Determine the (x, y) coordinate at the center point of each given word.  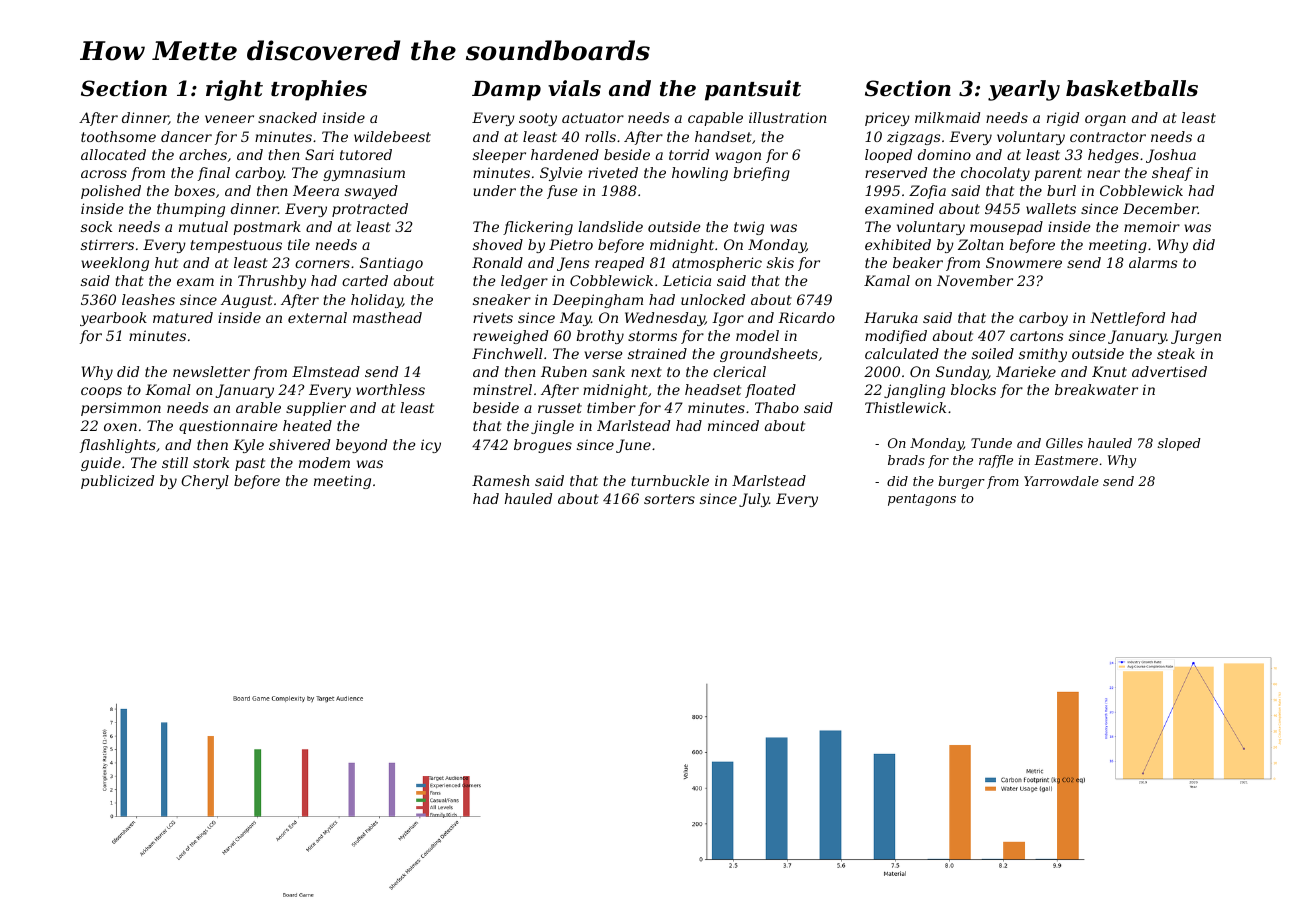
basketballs (1132, 88)
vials (574, 88)
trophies (319, 90)
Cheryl (205, 482)
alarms (1153, 262)
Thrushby (272, 282)
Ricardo (806, 317)
